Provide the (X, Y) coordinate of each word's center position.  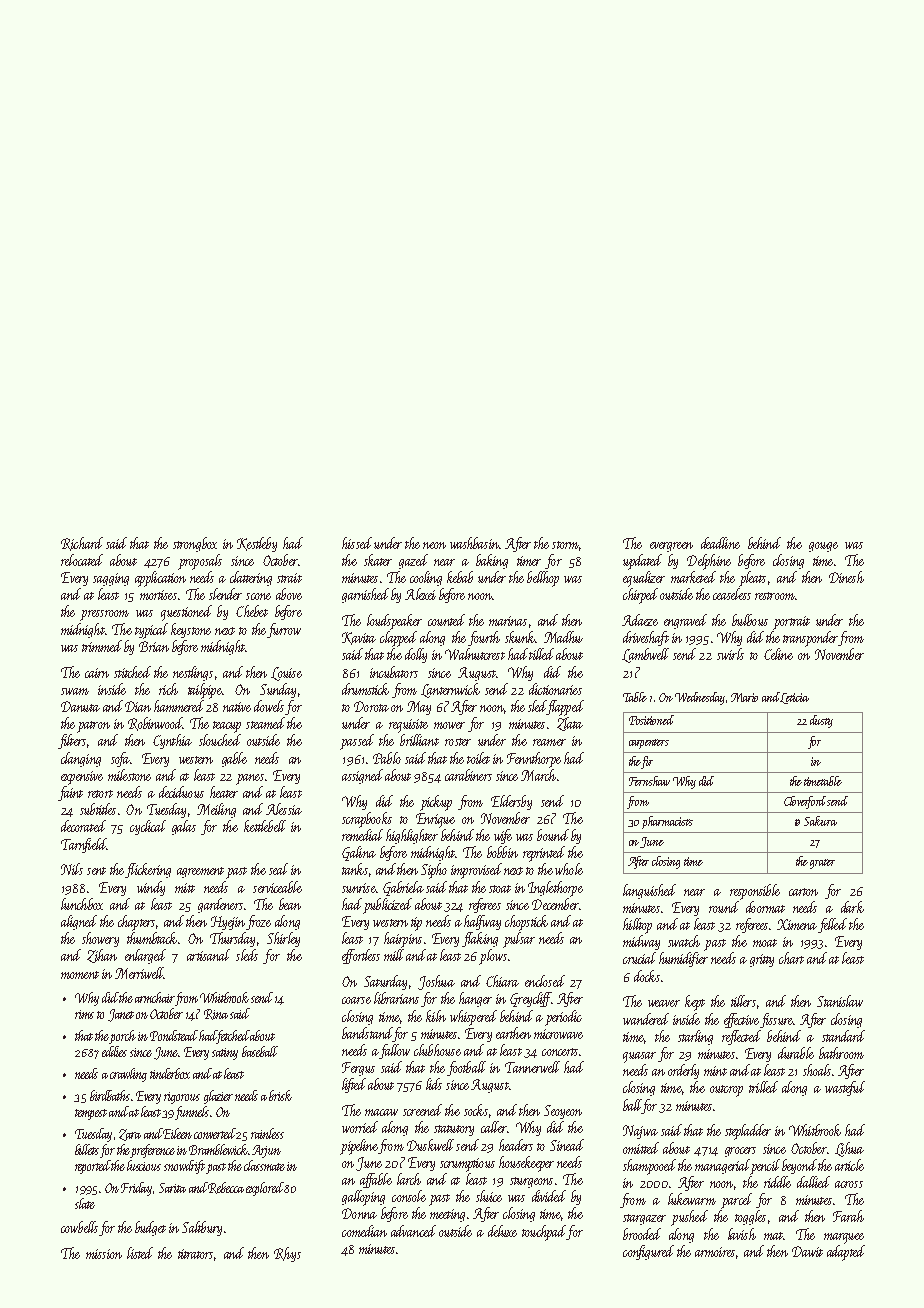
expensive (82, 778)
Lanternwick (450, 690)
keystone (191, 630)
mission (104, 1254)
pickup (436, 803)
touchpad (544, 1233)
